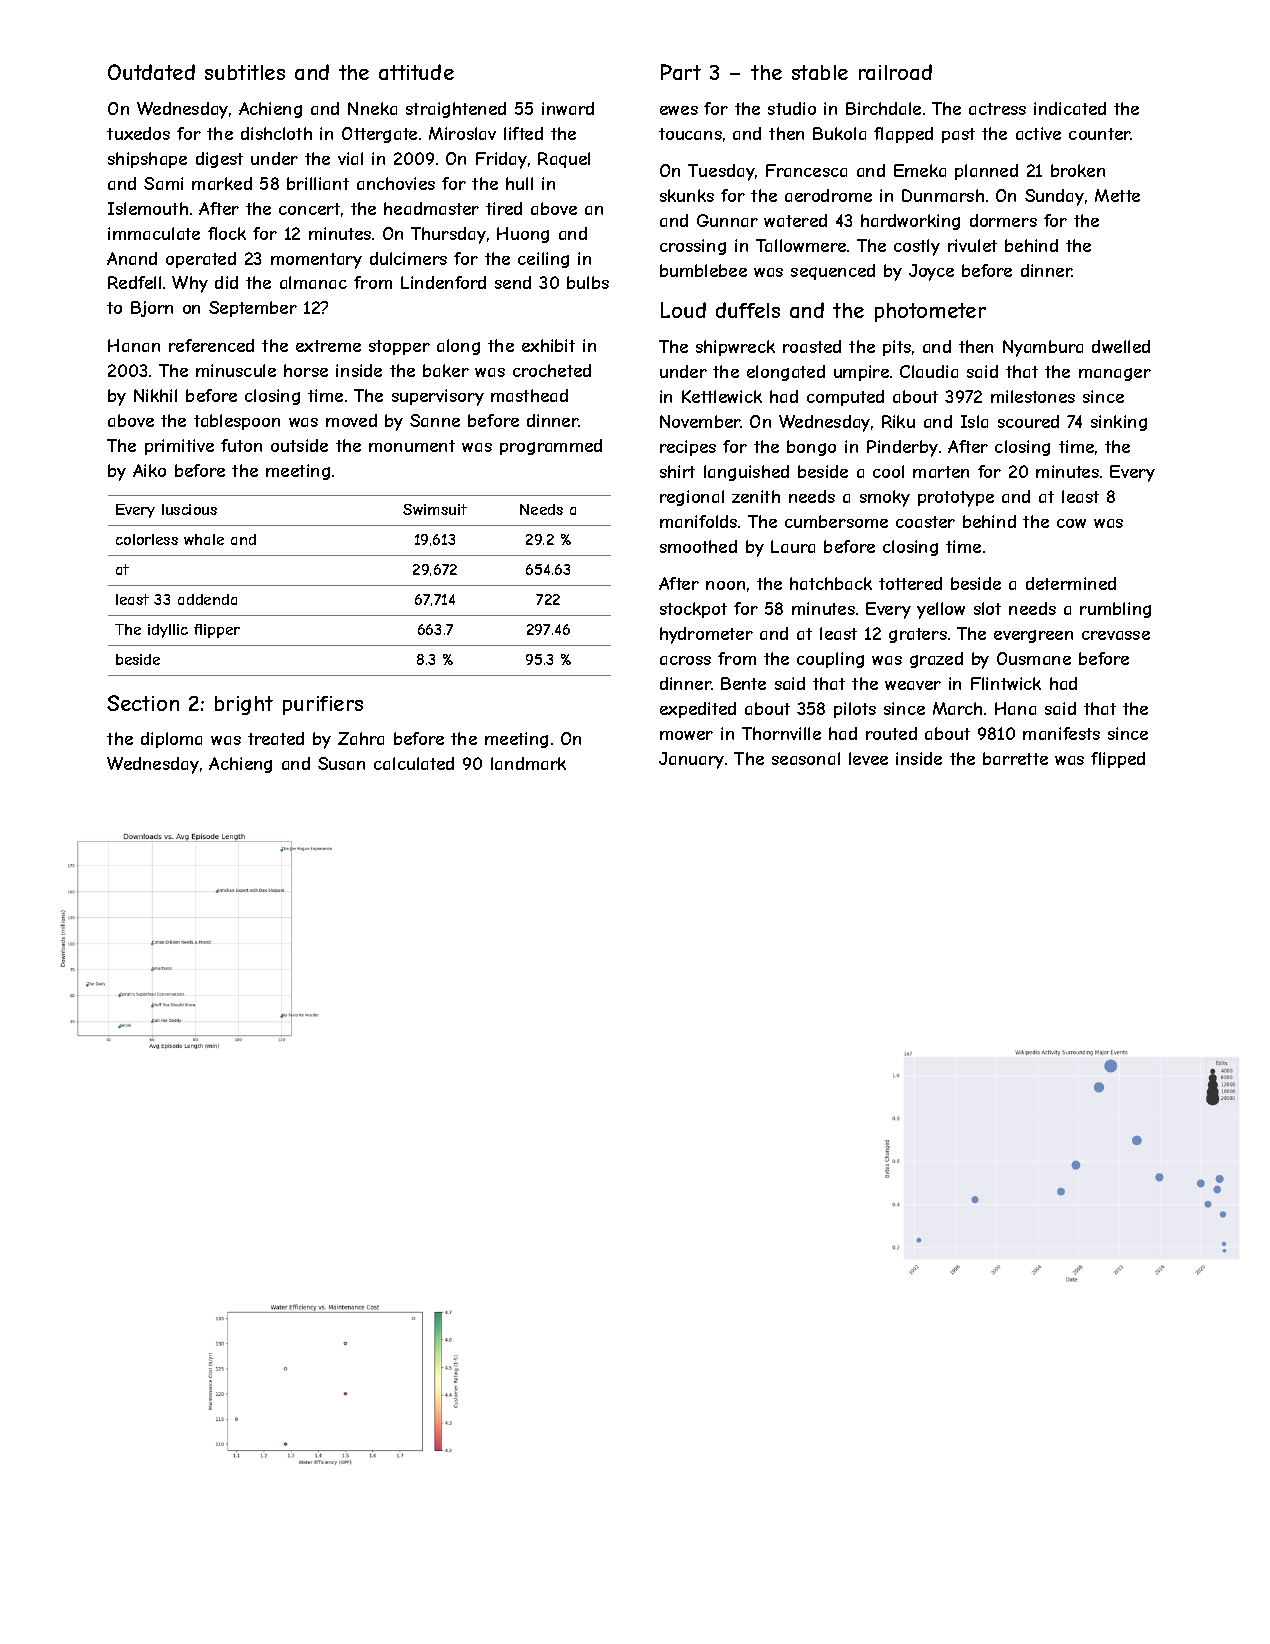 This page has width=1270, height=1644. I want to click on tuxedos, so click(138, 133).
